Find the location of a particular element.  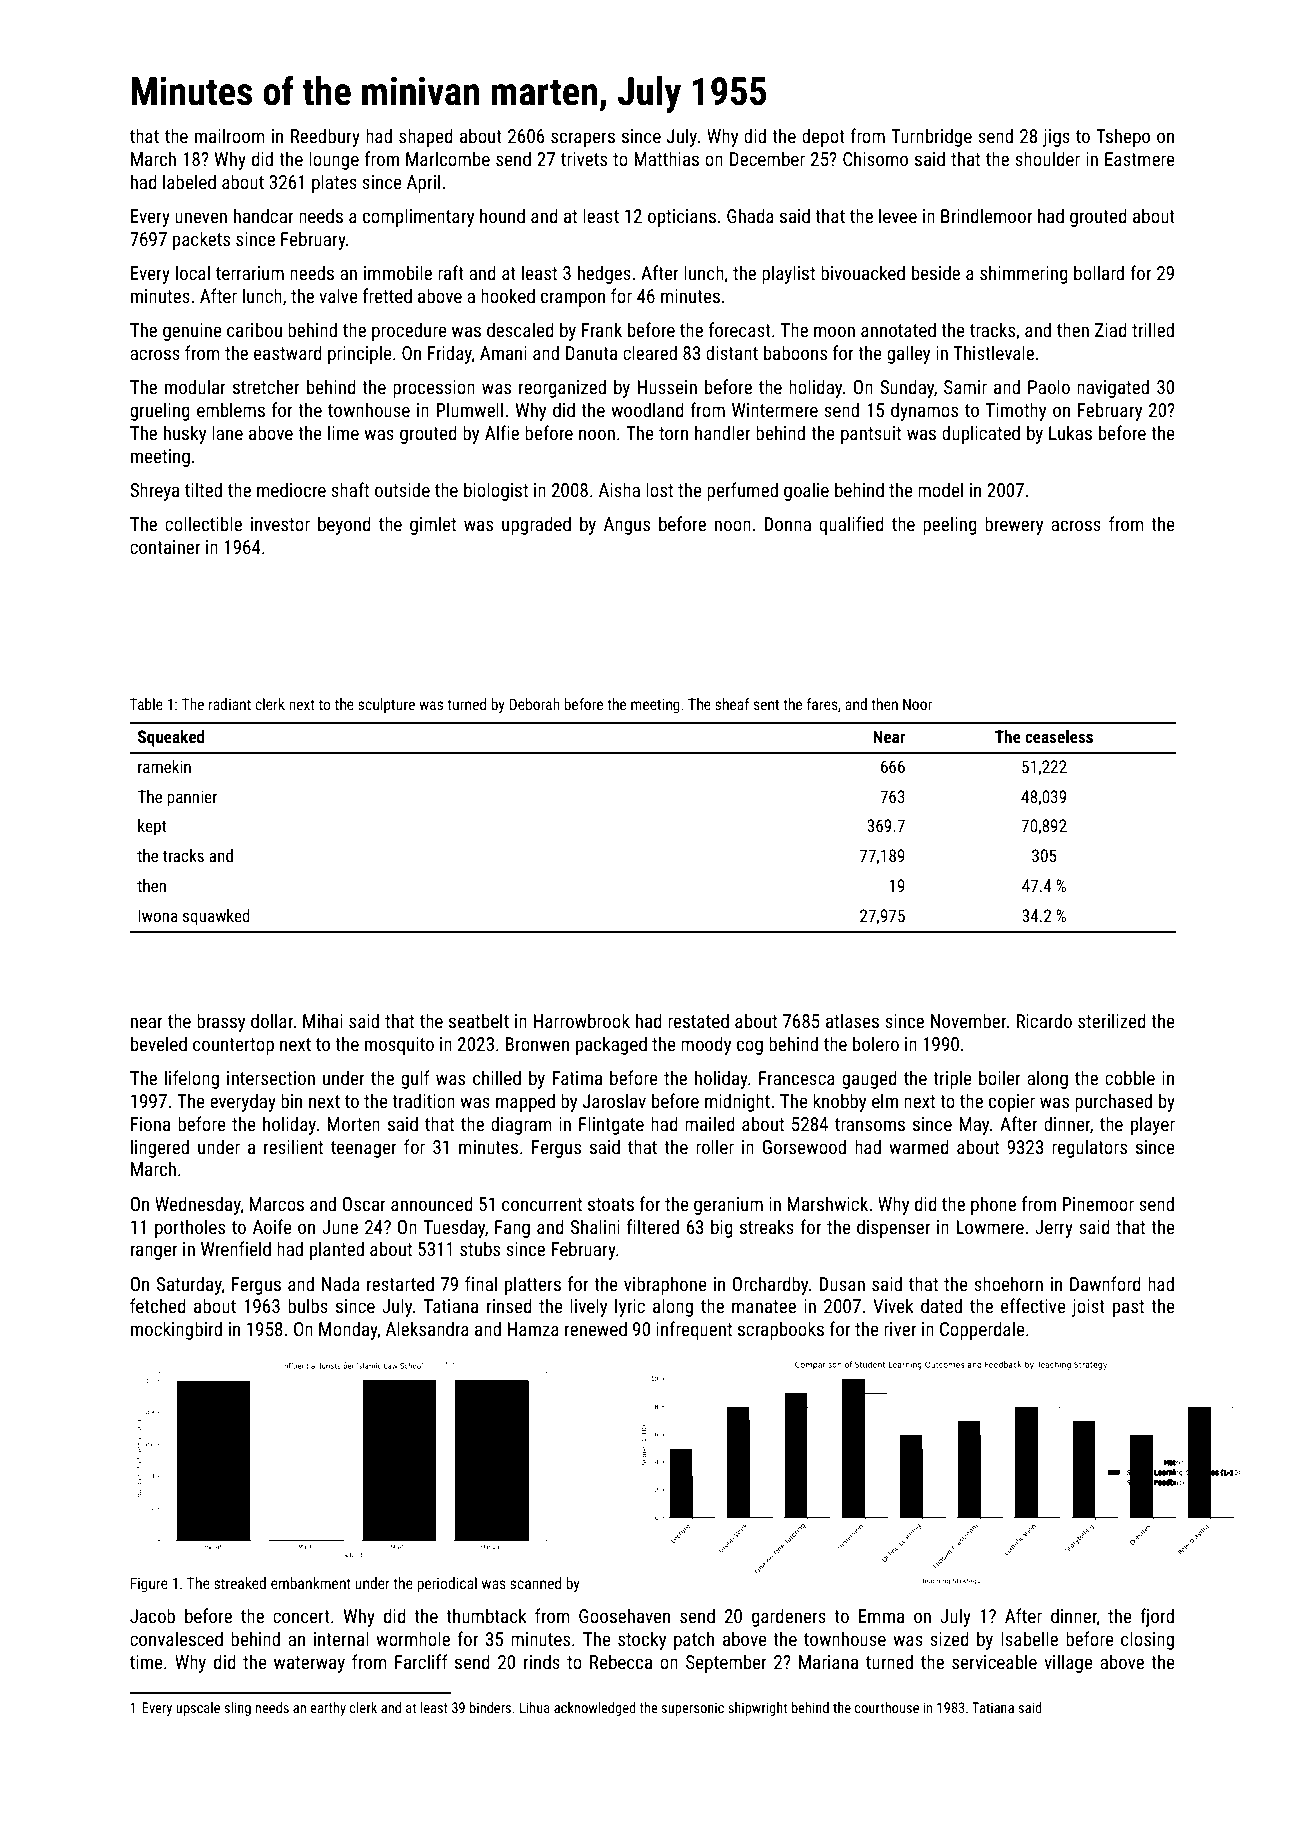

scrapers is located at coordinates (583, 139).
